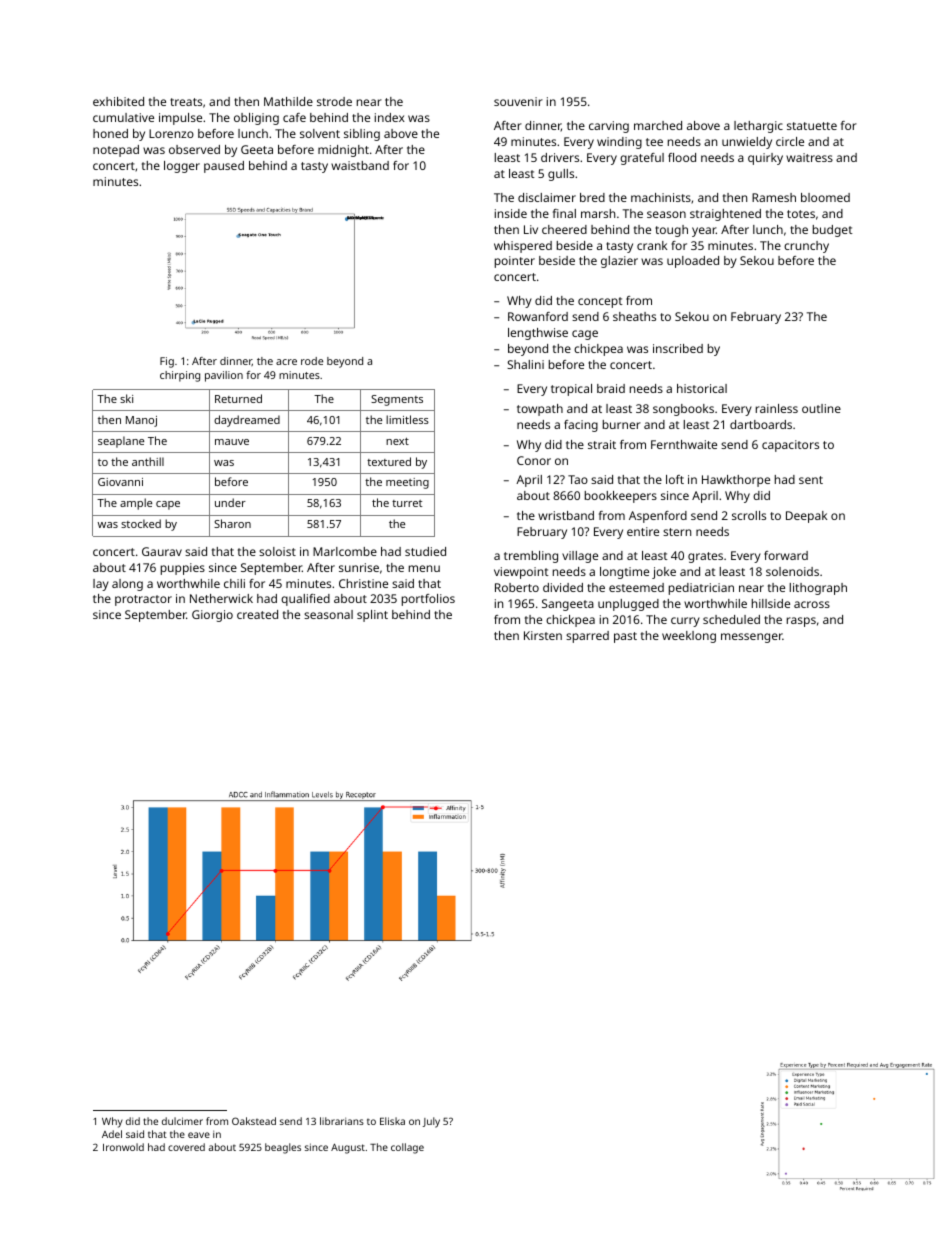 The width and height of the screenshot is (952, 1233). I want to click on lethargic, so click(758, 127).
